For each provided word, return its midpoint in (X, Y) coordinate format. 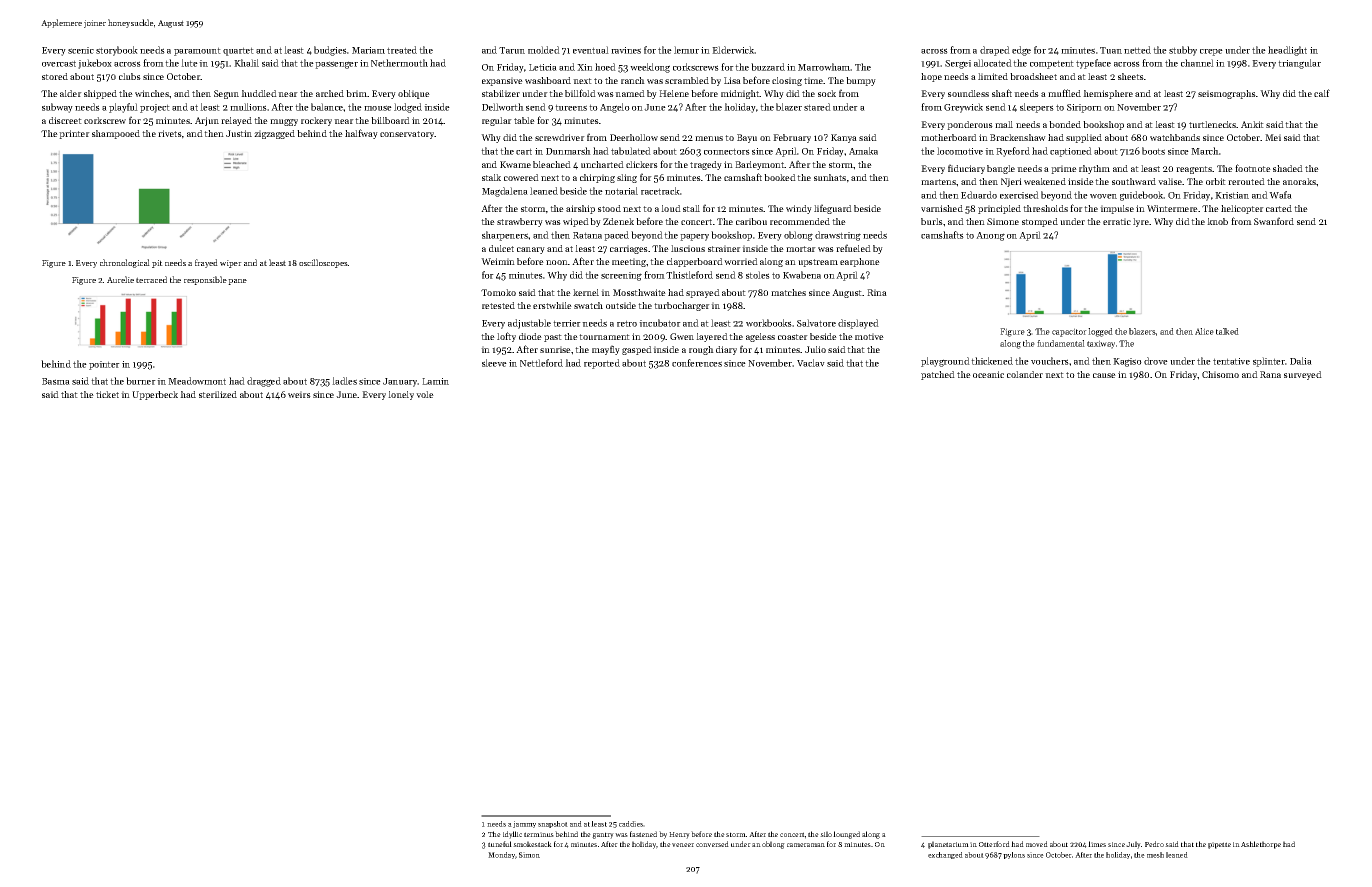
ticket (107, 394)
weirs (299, 394)
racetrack (660, 191)
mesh (1155, 855)
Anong (990, 236)
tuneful (500, 844)
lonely (401, 395)
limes (1097, 844)
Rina (877, 292)
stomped (1040, 222)
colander (1025, 374)
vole (425, 394)
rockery (316, 121)
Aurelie (120, 279)
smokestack (532, 844)
